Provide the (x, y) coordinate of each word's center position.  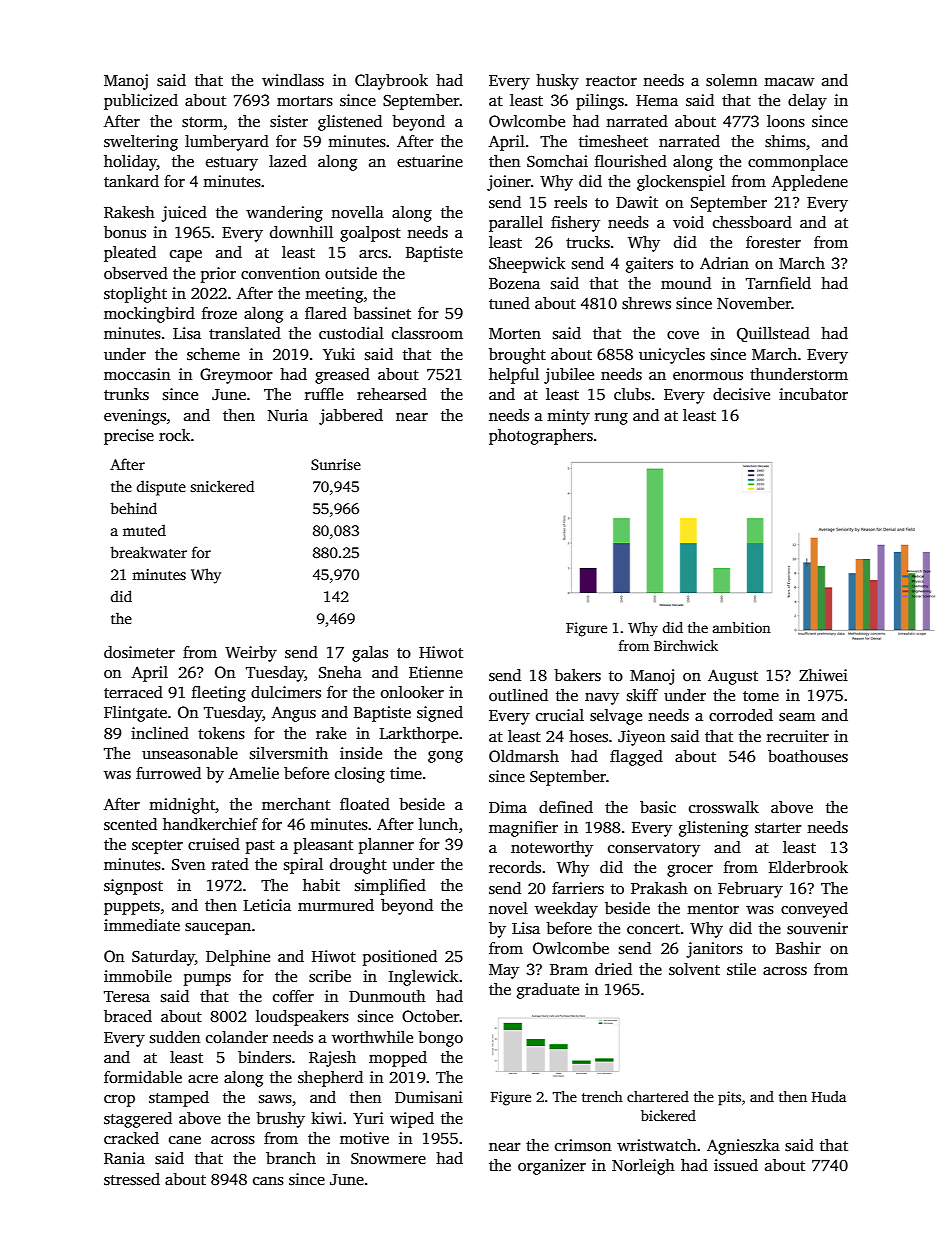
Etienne (436, 672)
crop (119, 1101)
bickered (668, 1115)
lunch (438, 824)
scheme (213, 354)
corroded (741, 715)
